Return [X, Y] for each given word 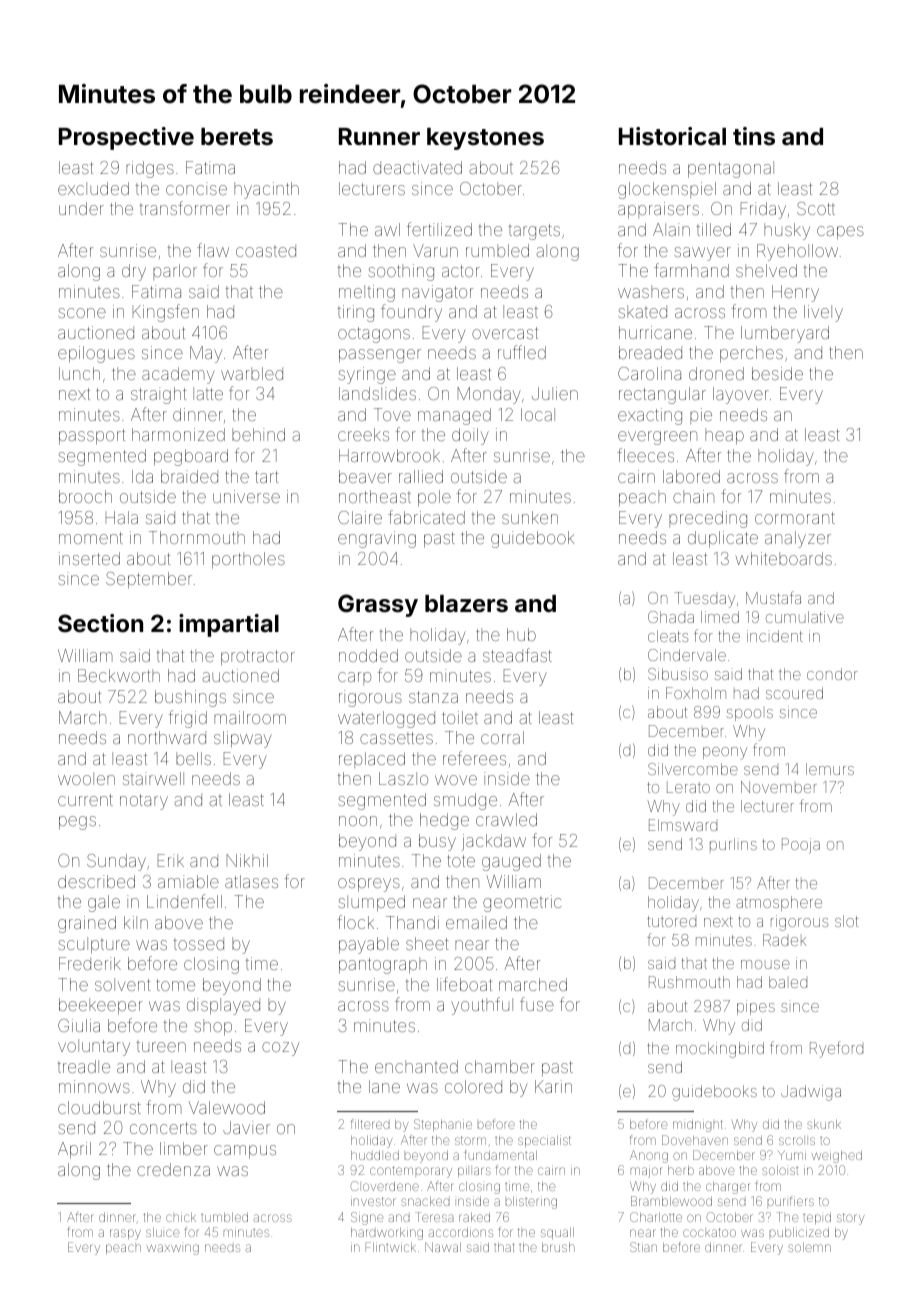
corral [502, 737]
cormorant [795, 518]
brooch [85, 496]
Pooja [801, 846]
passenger [380, 356]
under [81, 208]
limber [184, 1148]
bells [193, 758]
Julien [555, 393]
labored [691, 476]
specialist [544, 1141]
